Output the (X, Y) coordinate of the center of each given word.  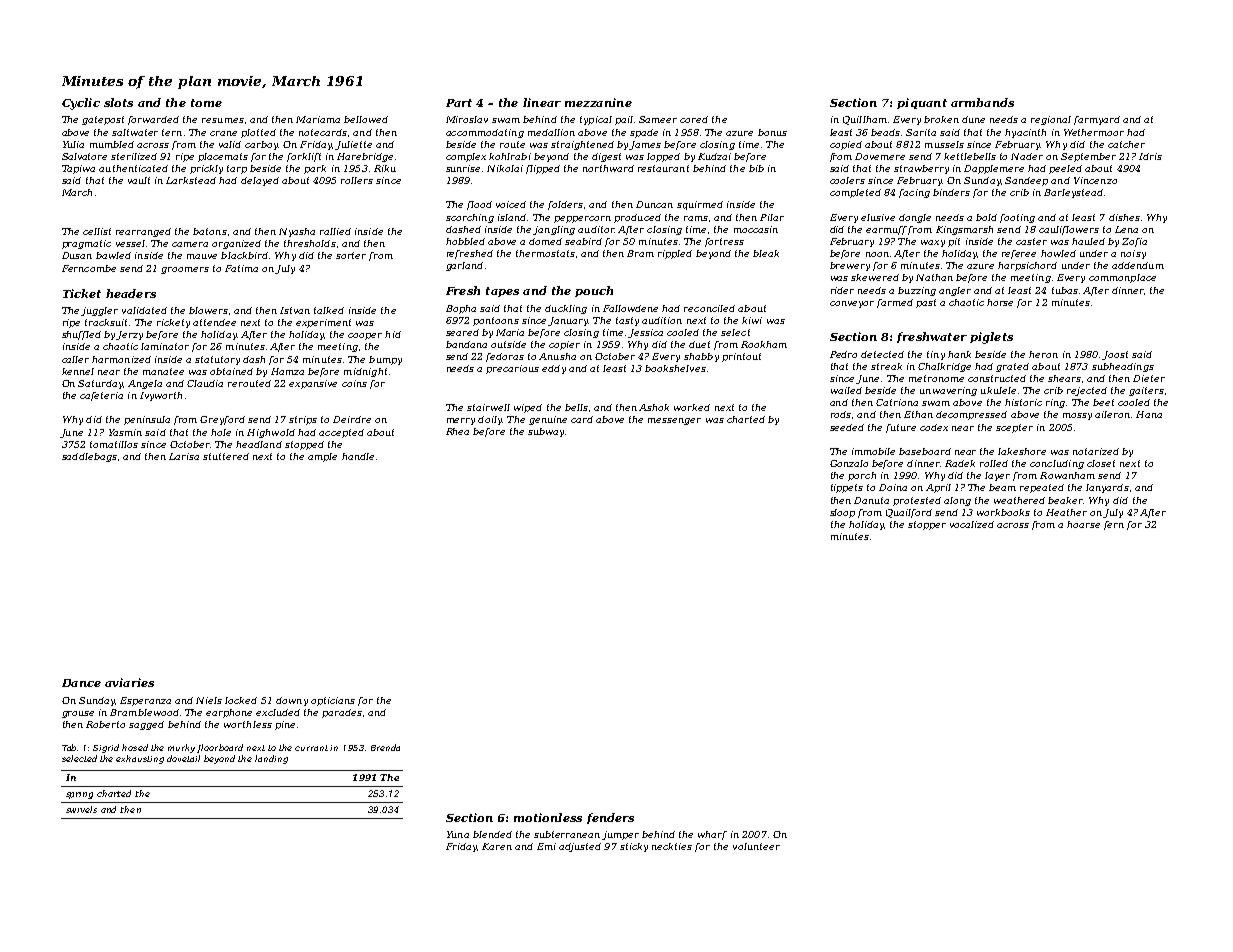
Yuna (458, 834)
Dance (81, 683)
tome (206, 103)
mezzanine (598, 102)
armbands (982, 102)
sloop (842, 513)
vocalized (972, 524)
